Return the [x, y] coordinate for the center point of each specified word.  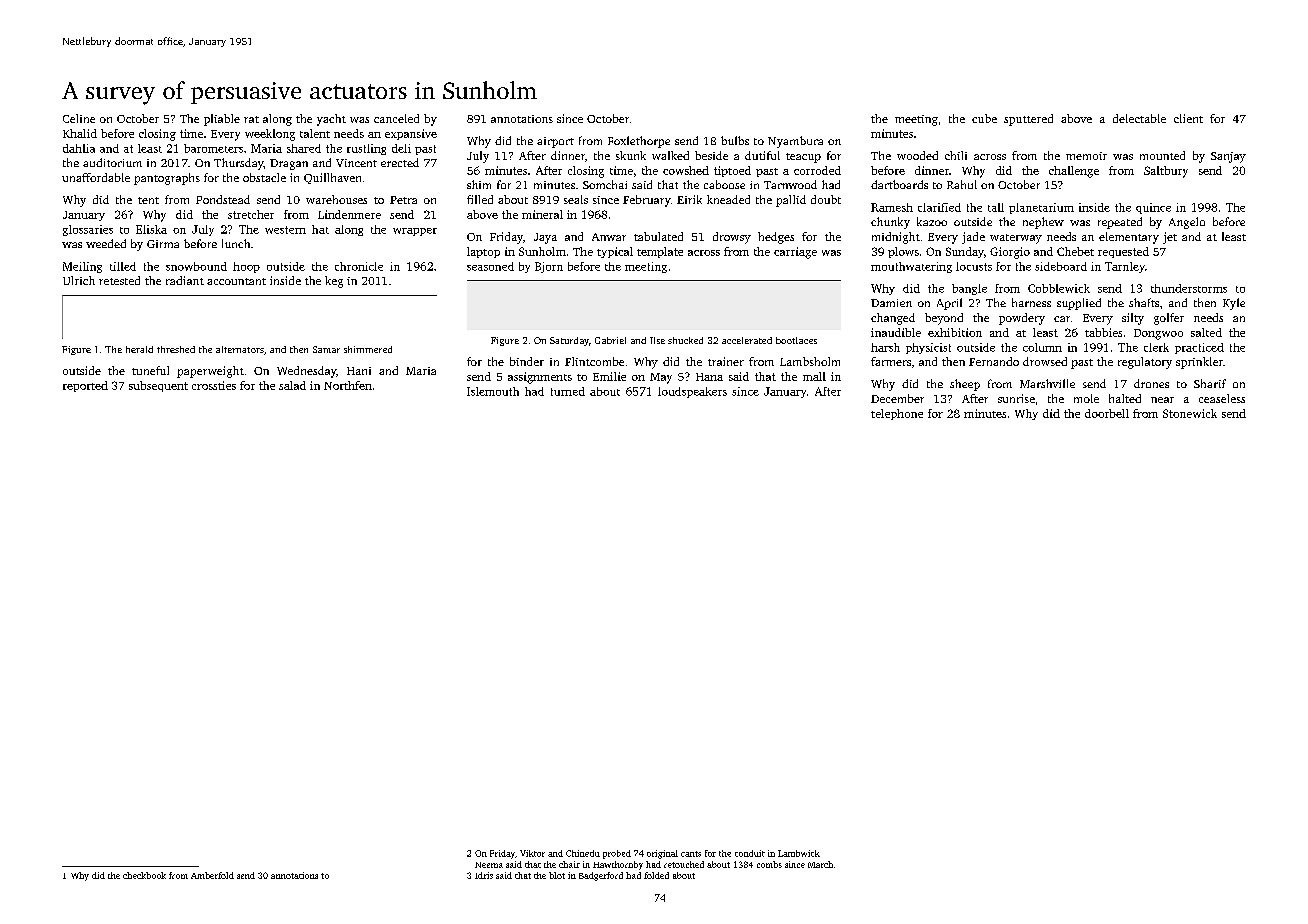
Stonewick [1190, 413]
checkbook [144, 875]
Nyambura [795, 142]
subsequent [158, 386]
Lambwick [799, 853]
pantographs [167, 179]
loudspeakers [692, 392]
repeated [1120, 223]
